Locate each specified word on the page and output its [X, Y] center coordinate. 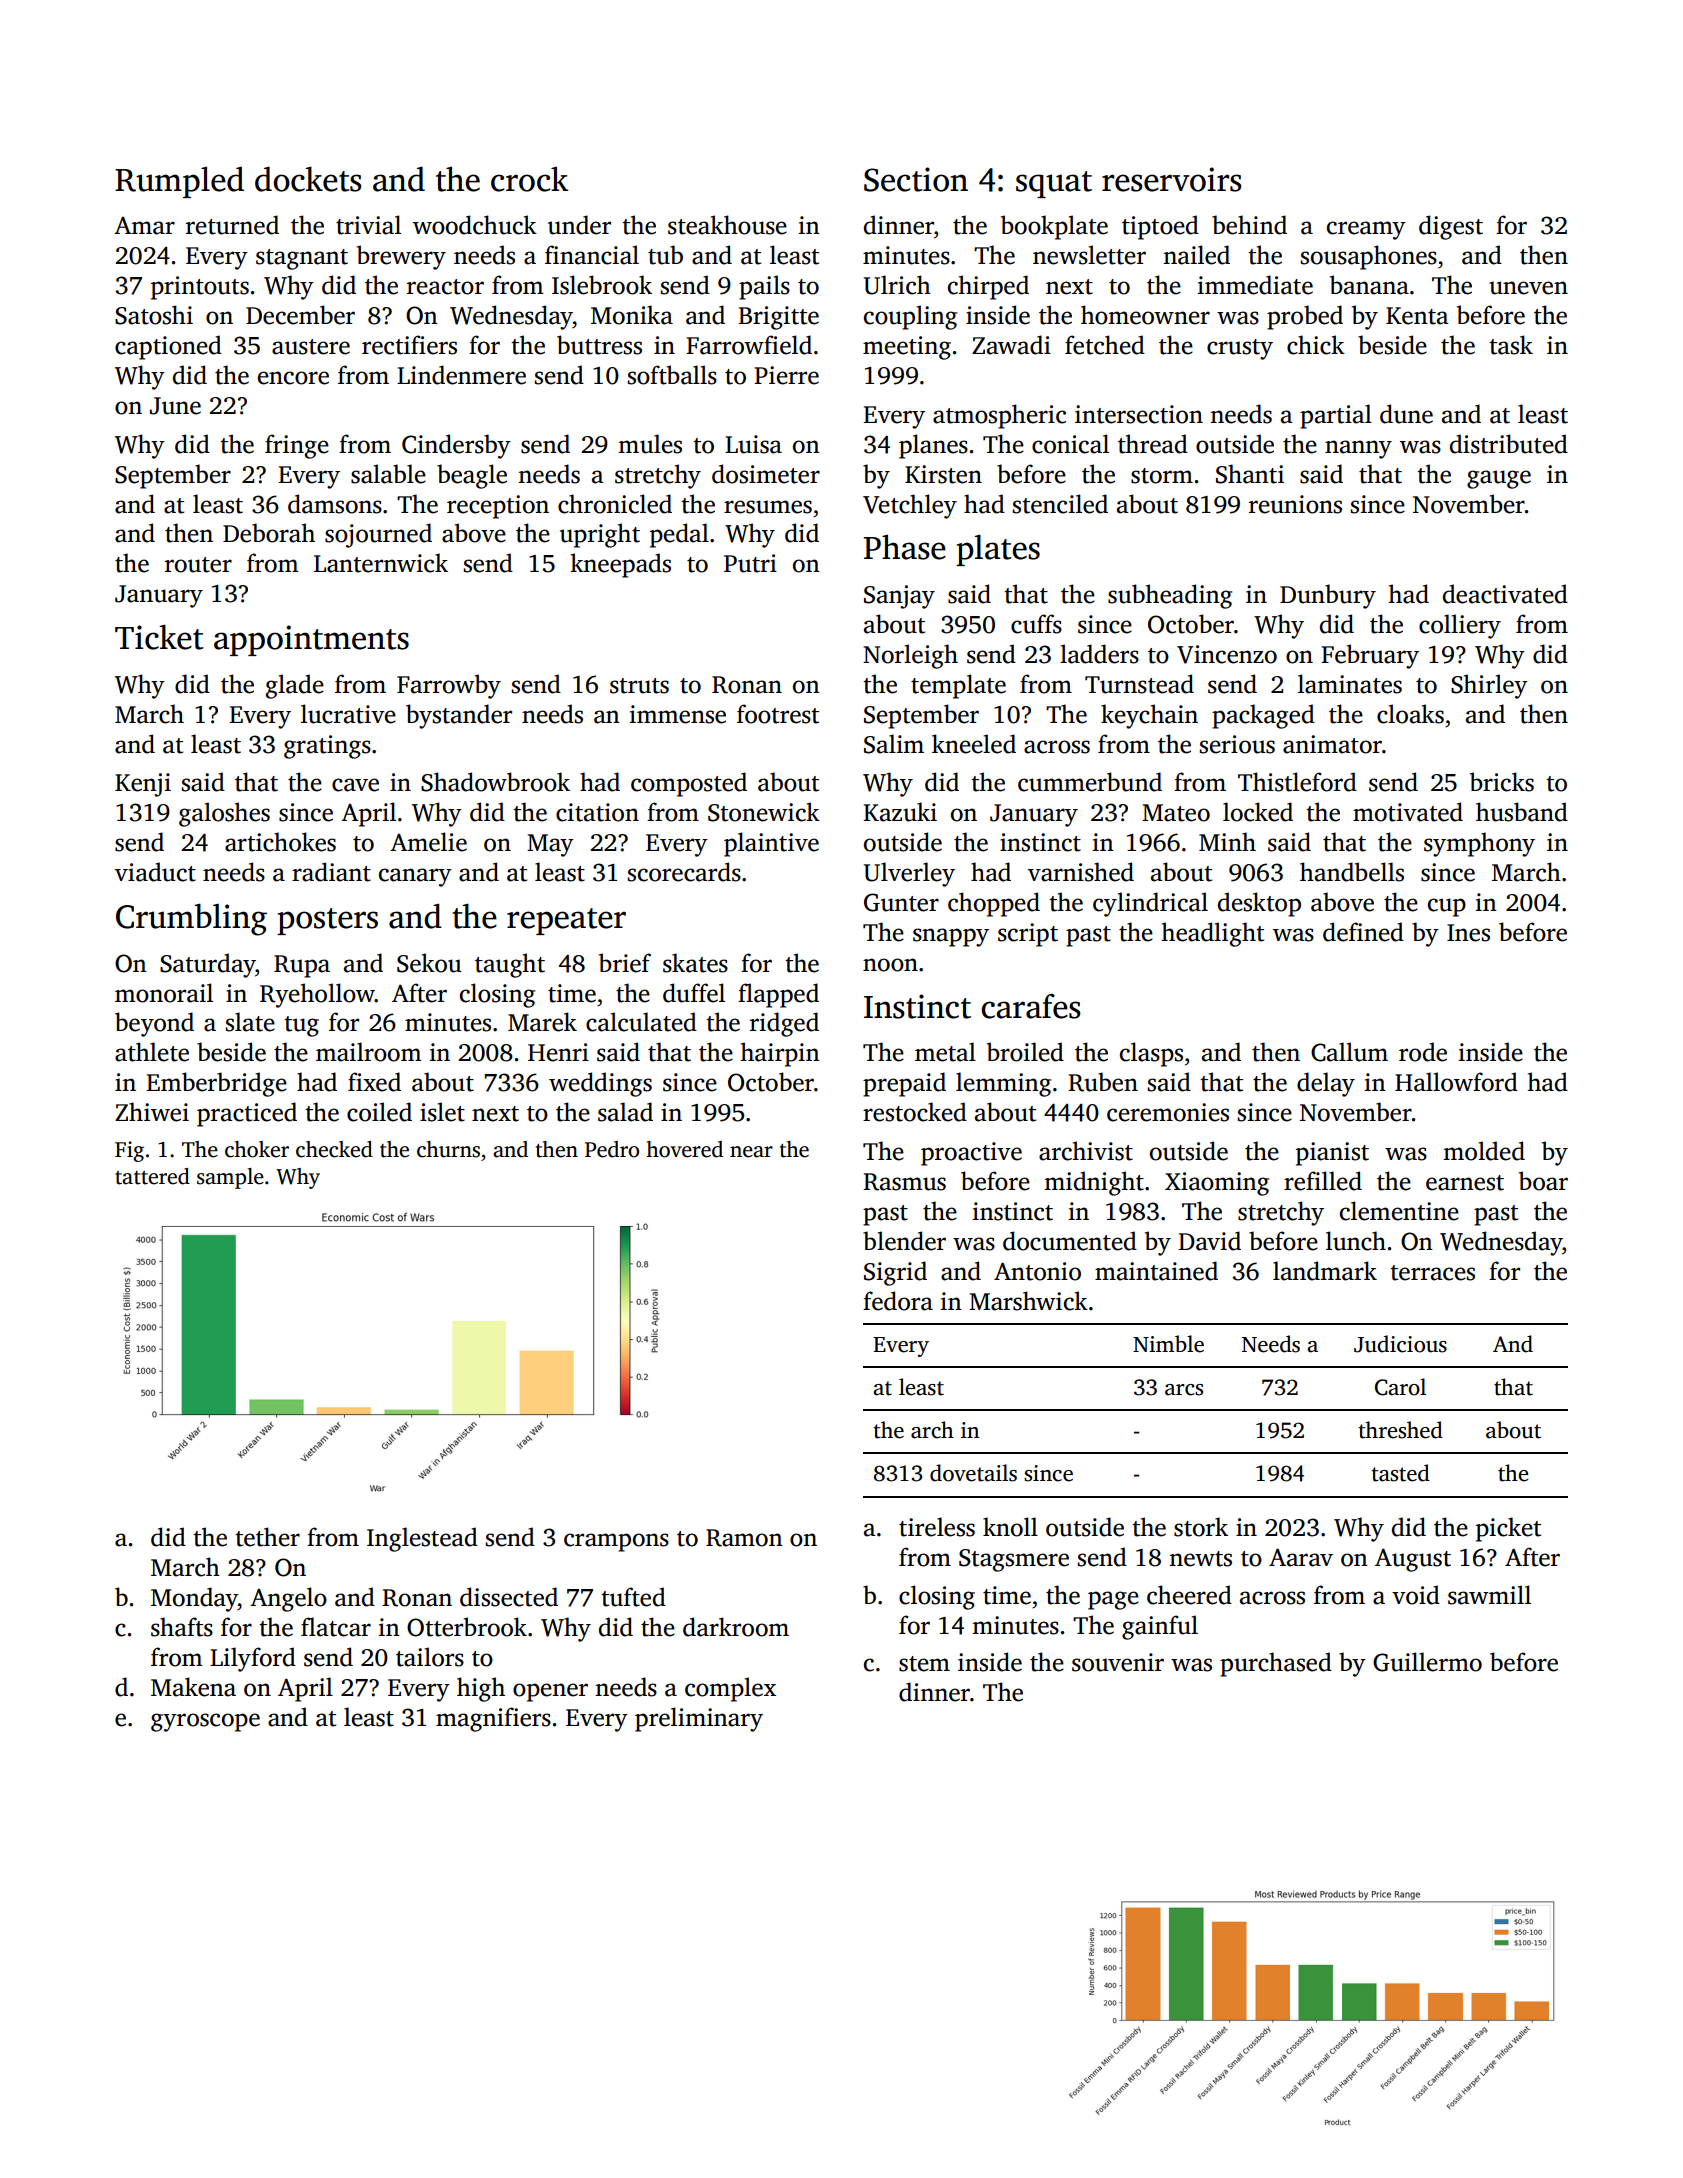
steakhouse [727, 225]
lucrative [348, 714]
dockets [308, 179]
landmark [1325, 1271]
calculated [641, 1022]
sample [230, 1178]
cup [1447, 907]
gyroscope [205, 1722]
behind [1249, 225]
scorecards [684, 872]
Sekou [429, 963]
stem [924, 1664]
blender [904, 1241]
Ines [1468, 933]
